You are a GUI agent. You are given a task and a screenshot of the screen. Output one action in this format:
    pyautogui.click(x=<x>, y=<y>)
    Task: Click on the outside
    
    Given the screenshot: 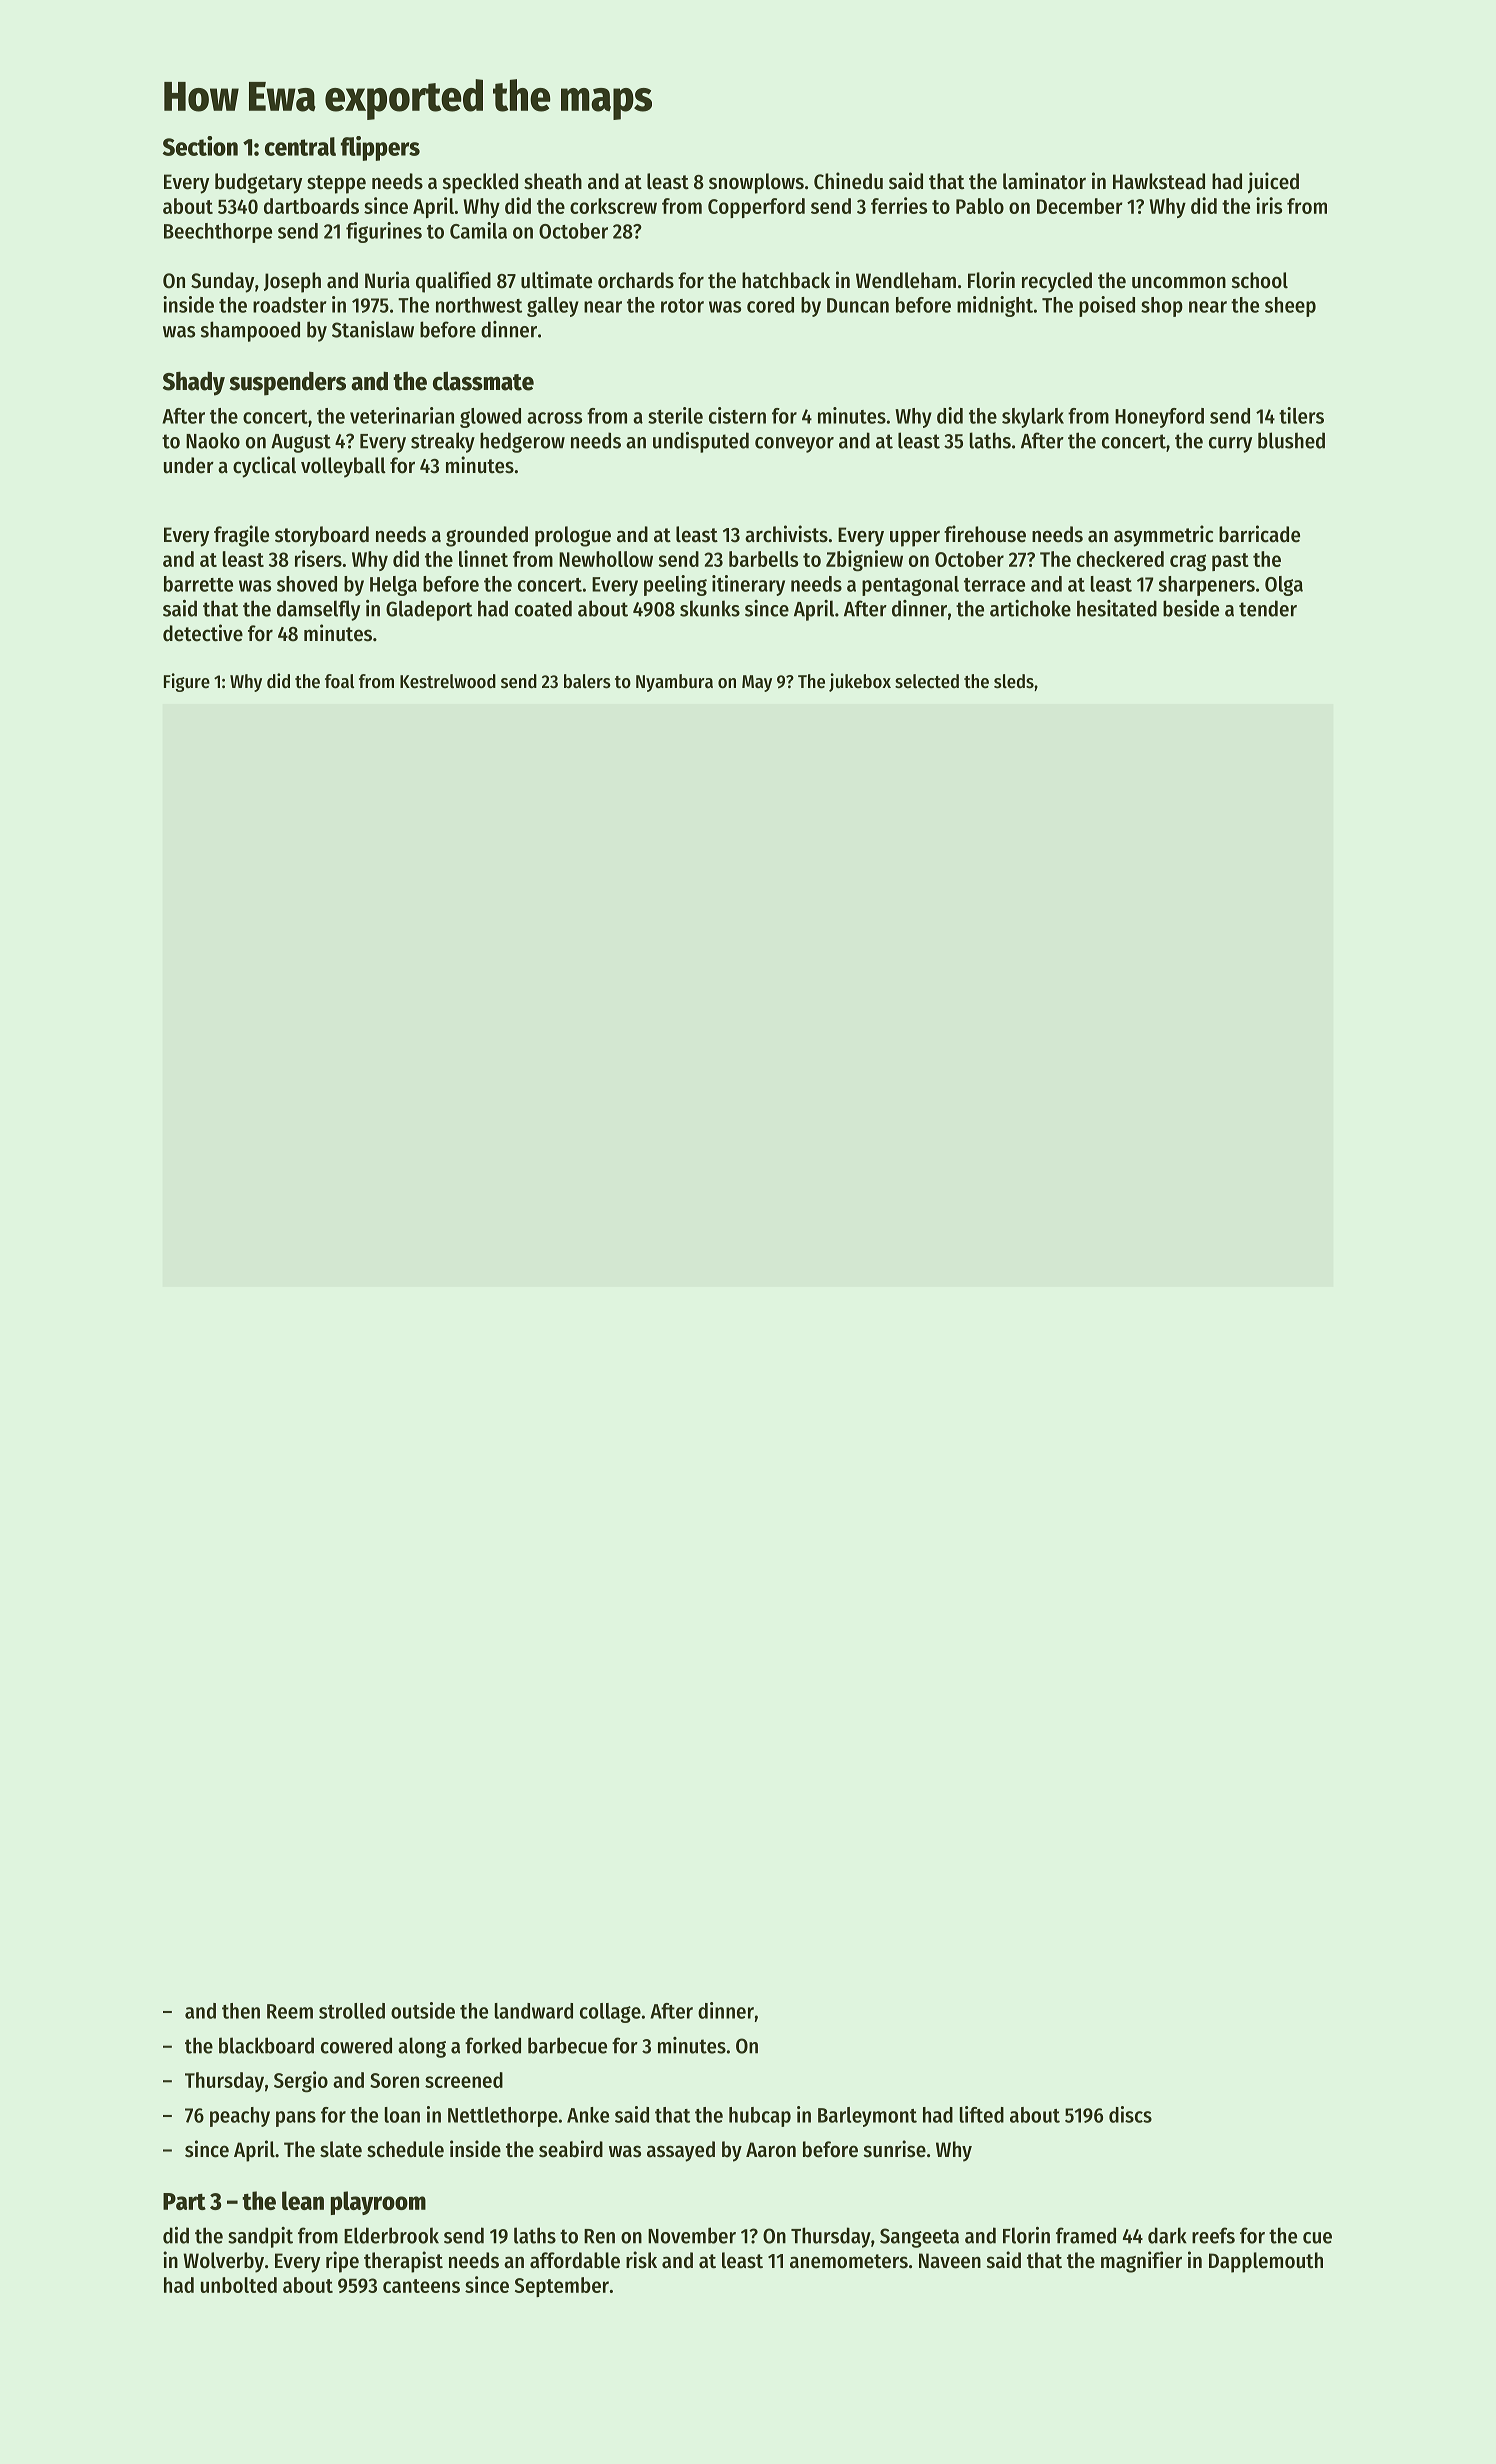 What is the action you would take?
    pyautogui.click(x=423, y=2010)
